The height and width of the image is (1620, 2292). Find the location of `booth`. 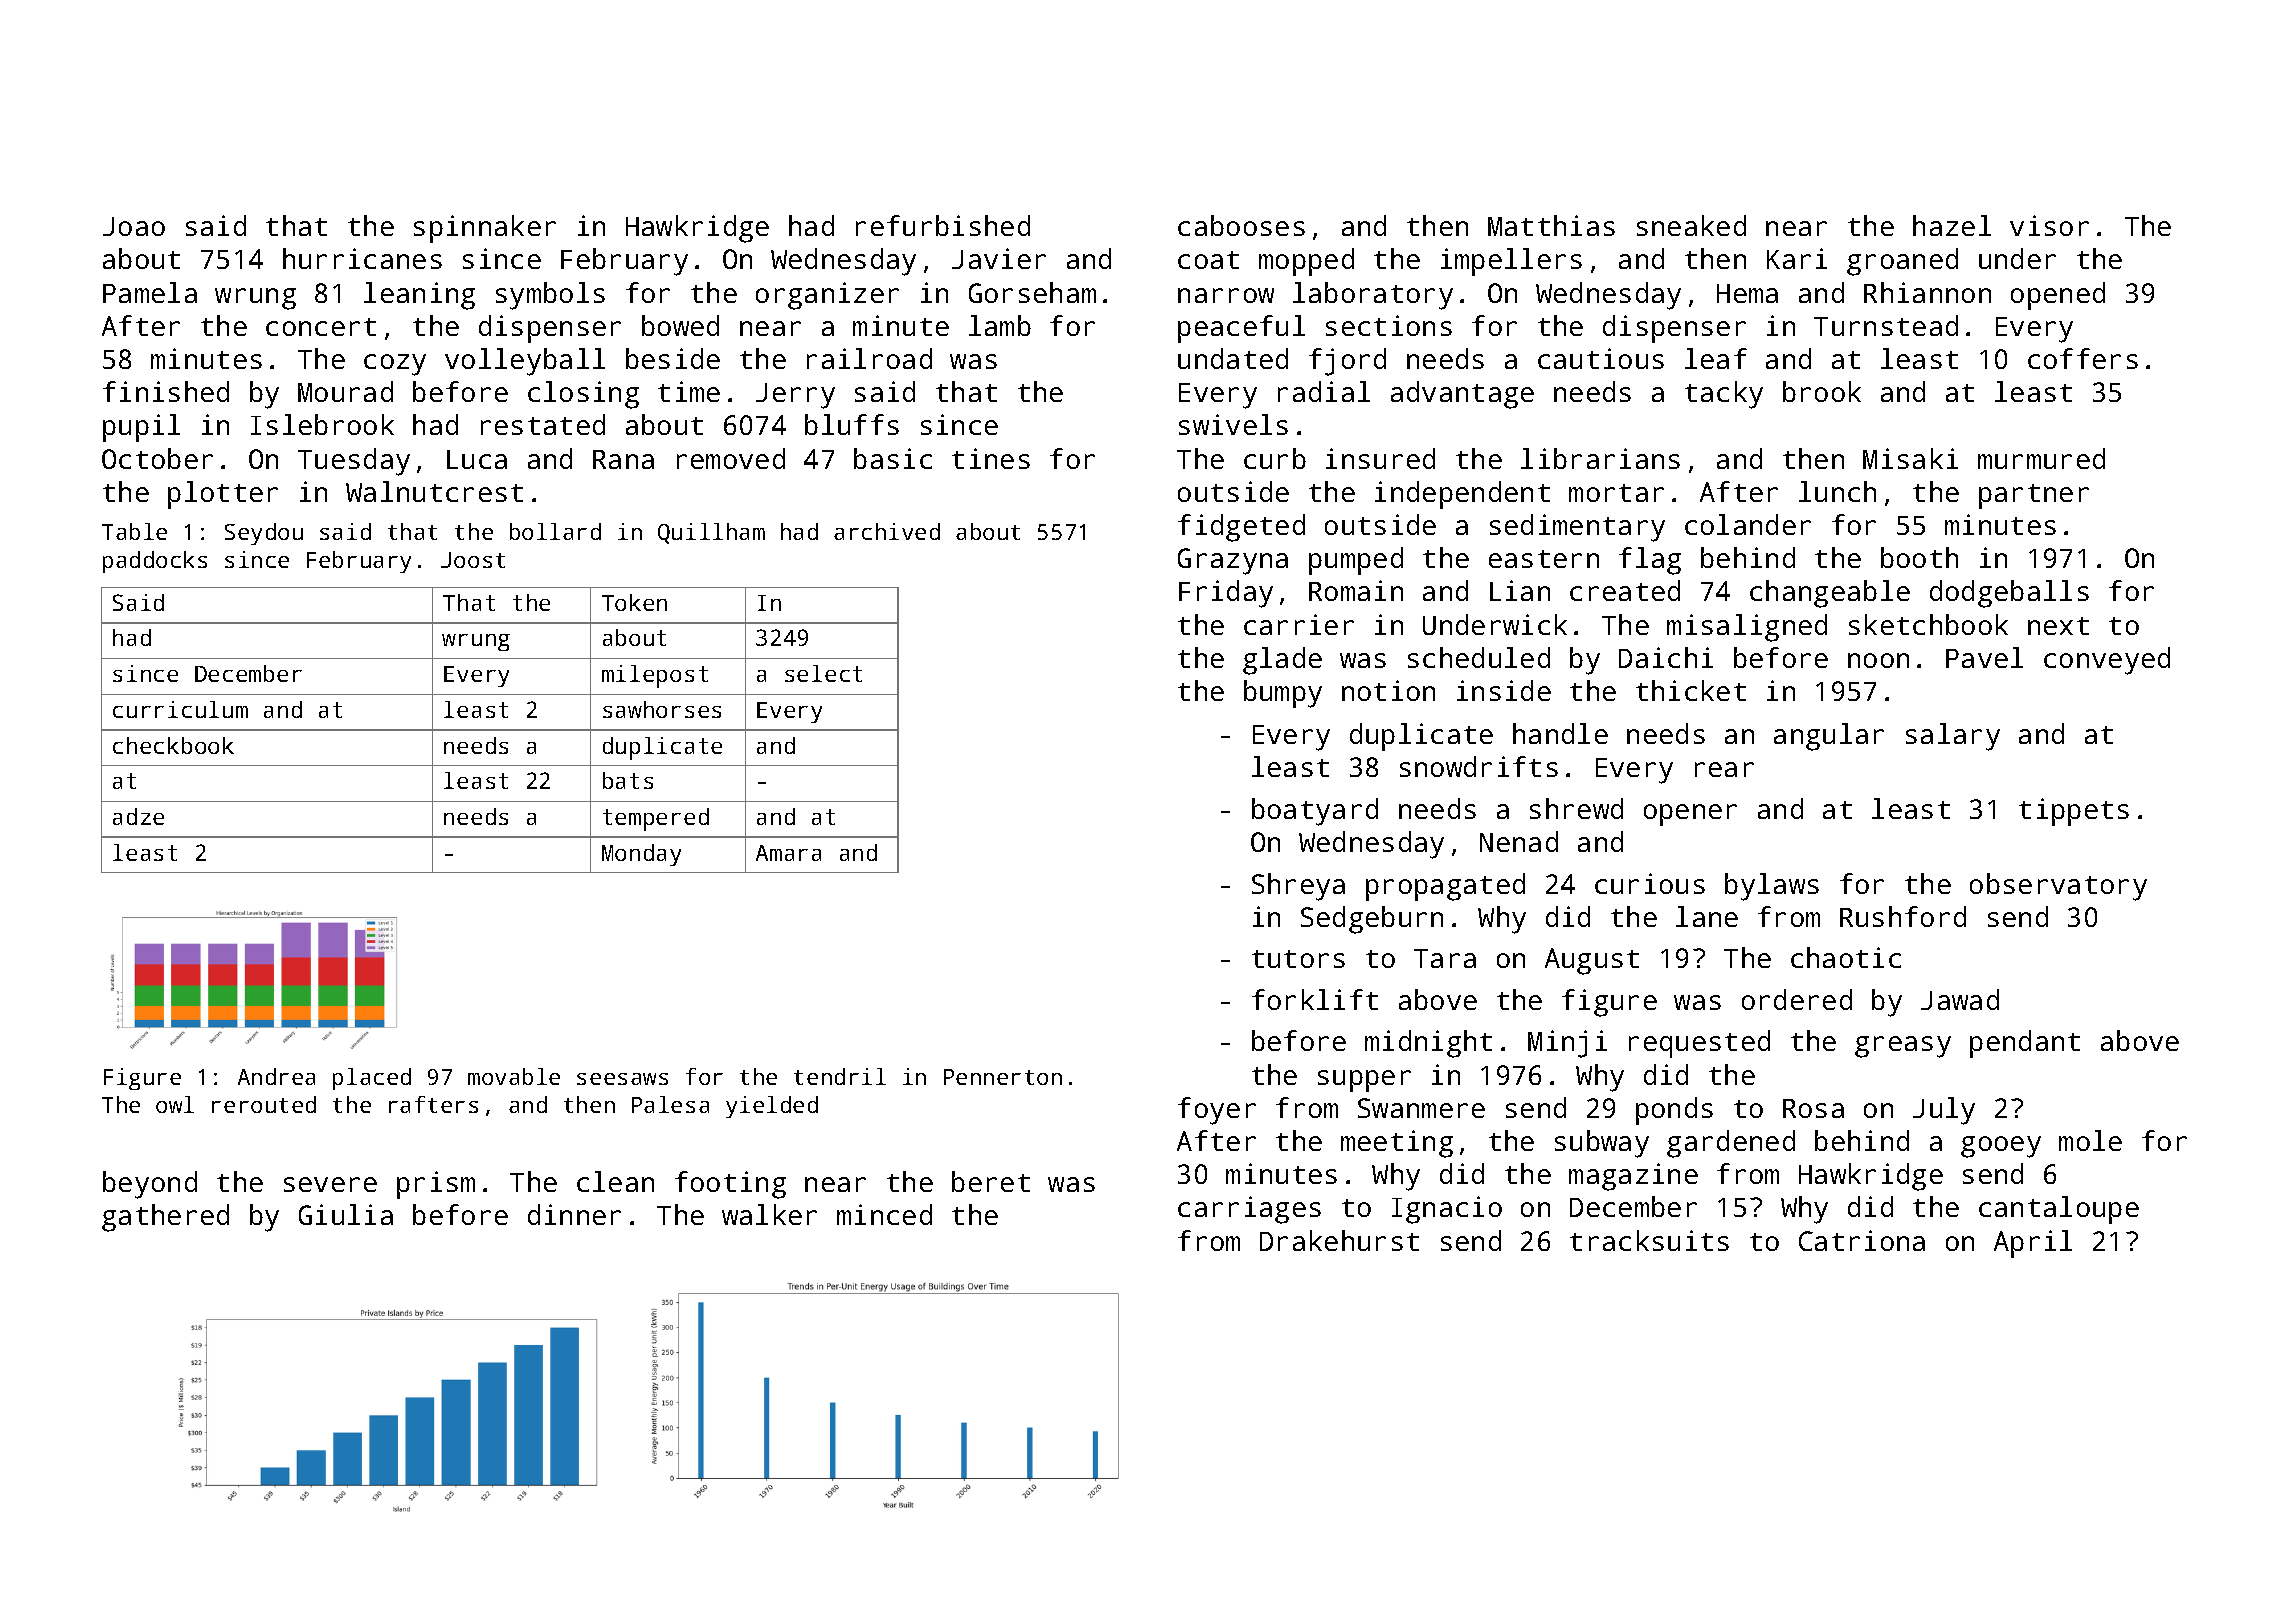

booth is located at coordinates (1919, 557).
